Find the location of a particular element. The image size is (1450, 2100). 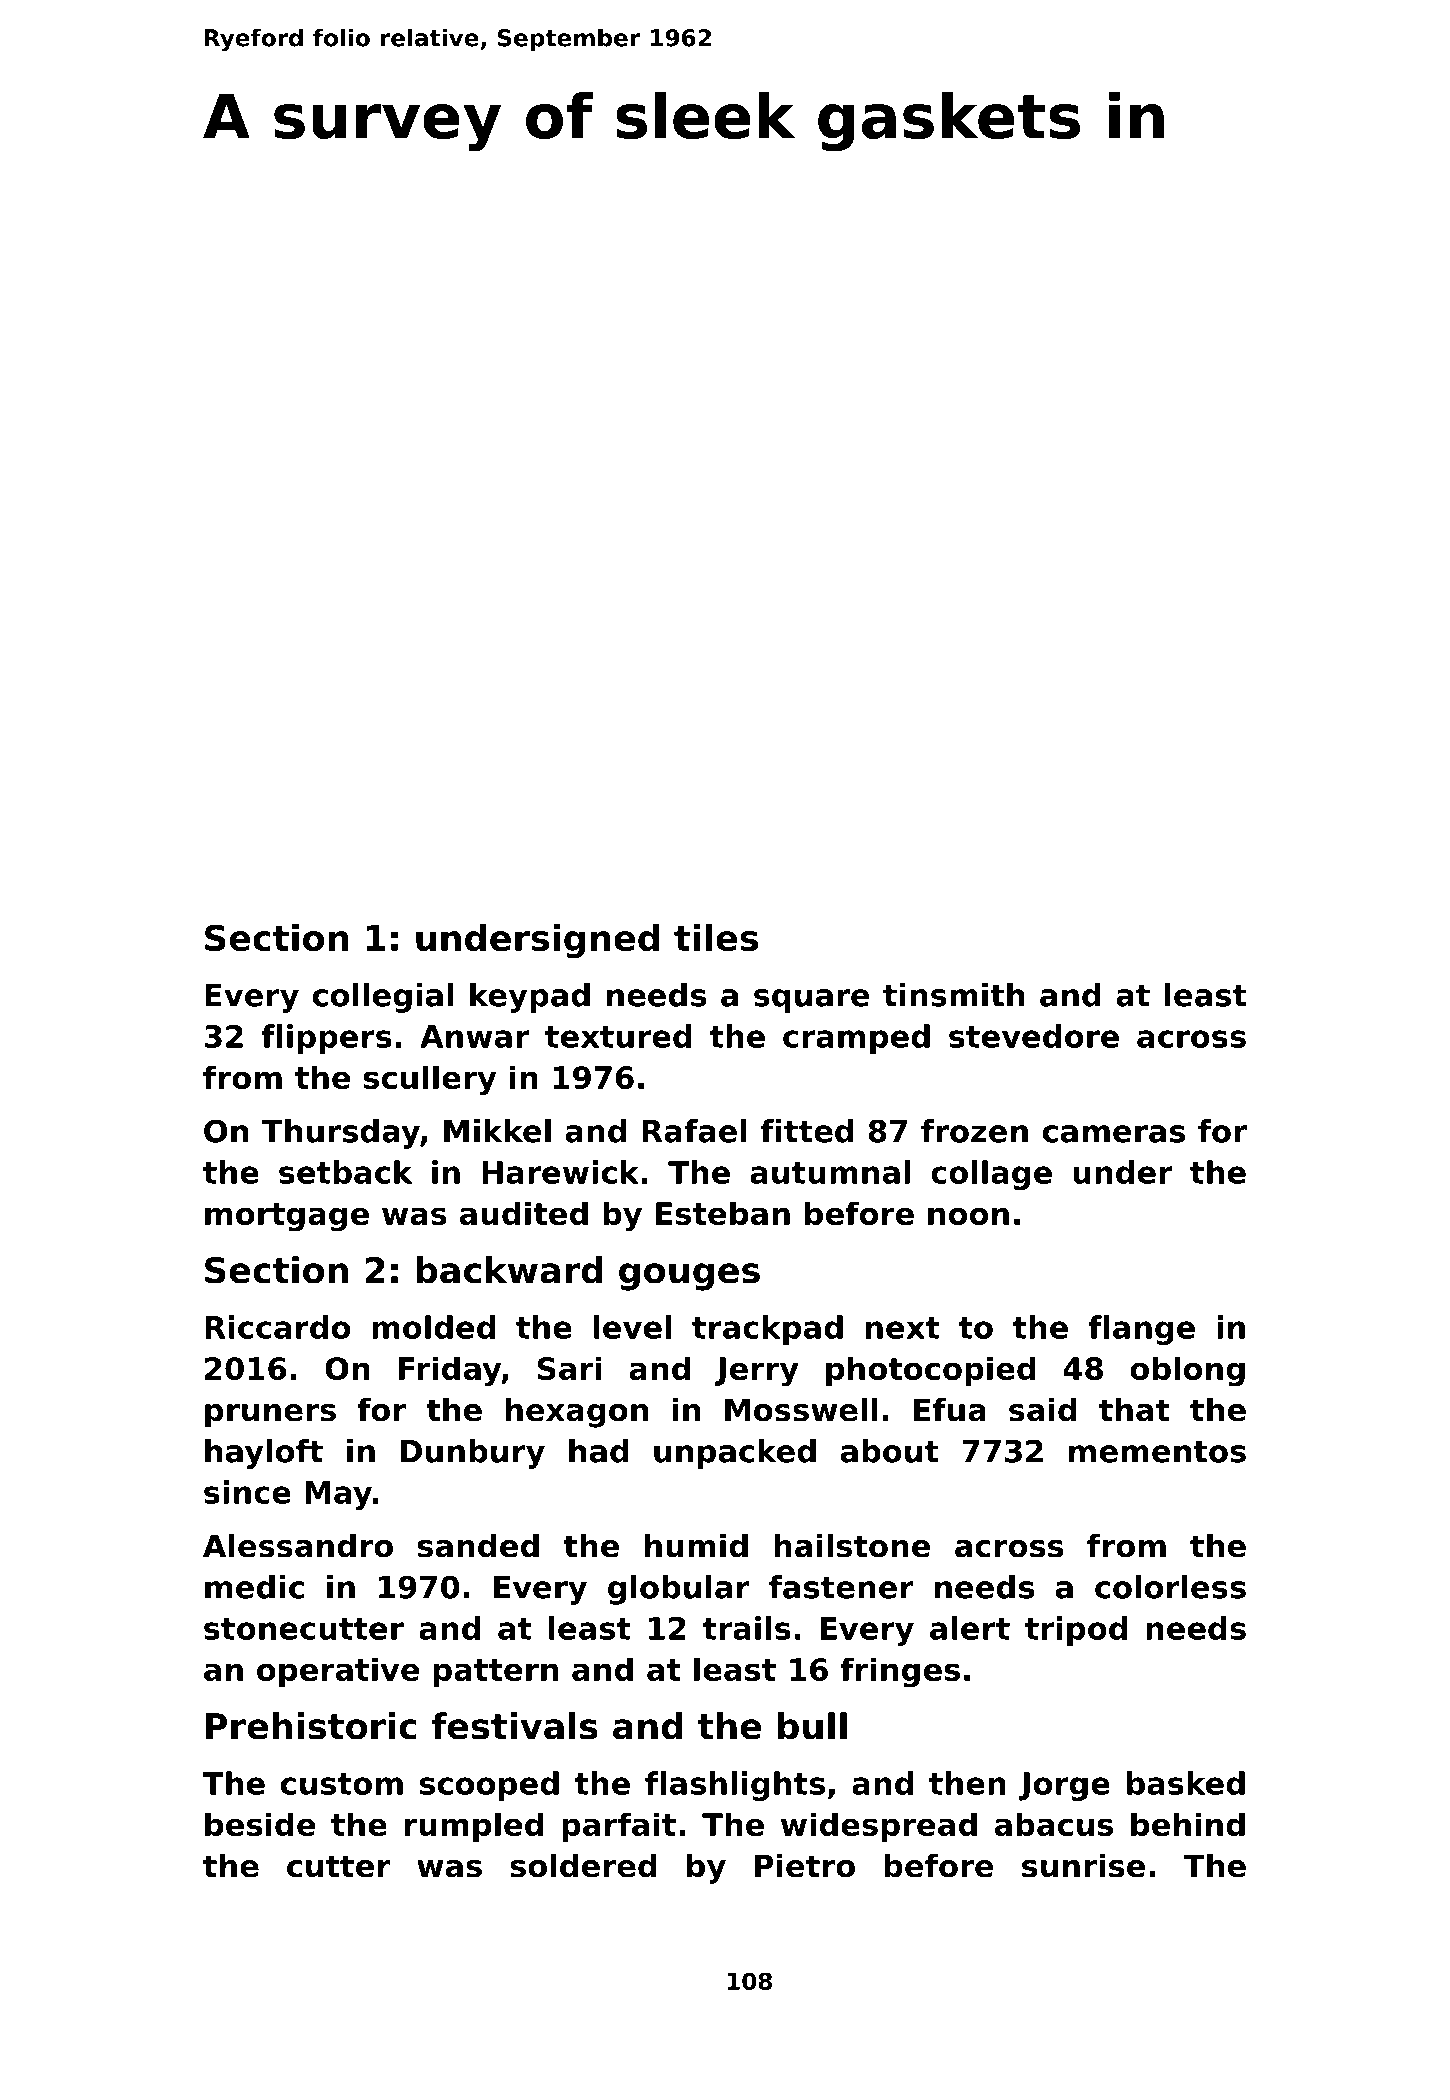

tiles is located at coordinates (716, 937).
